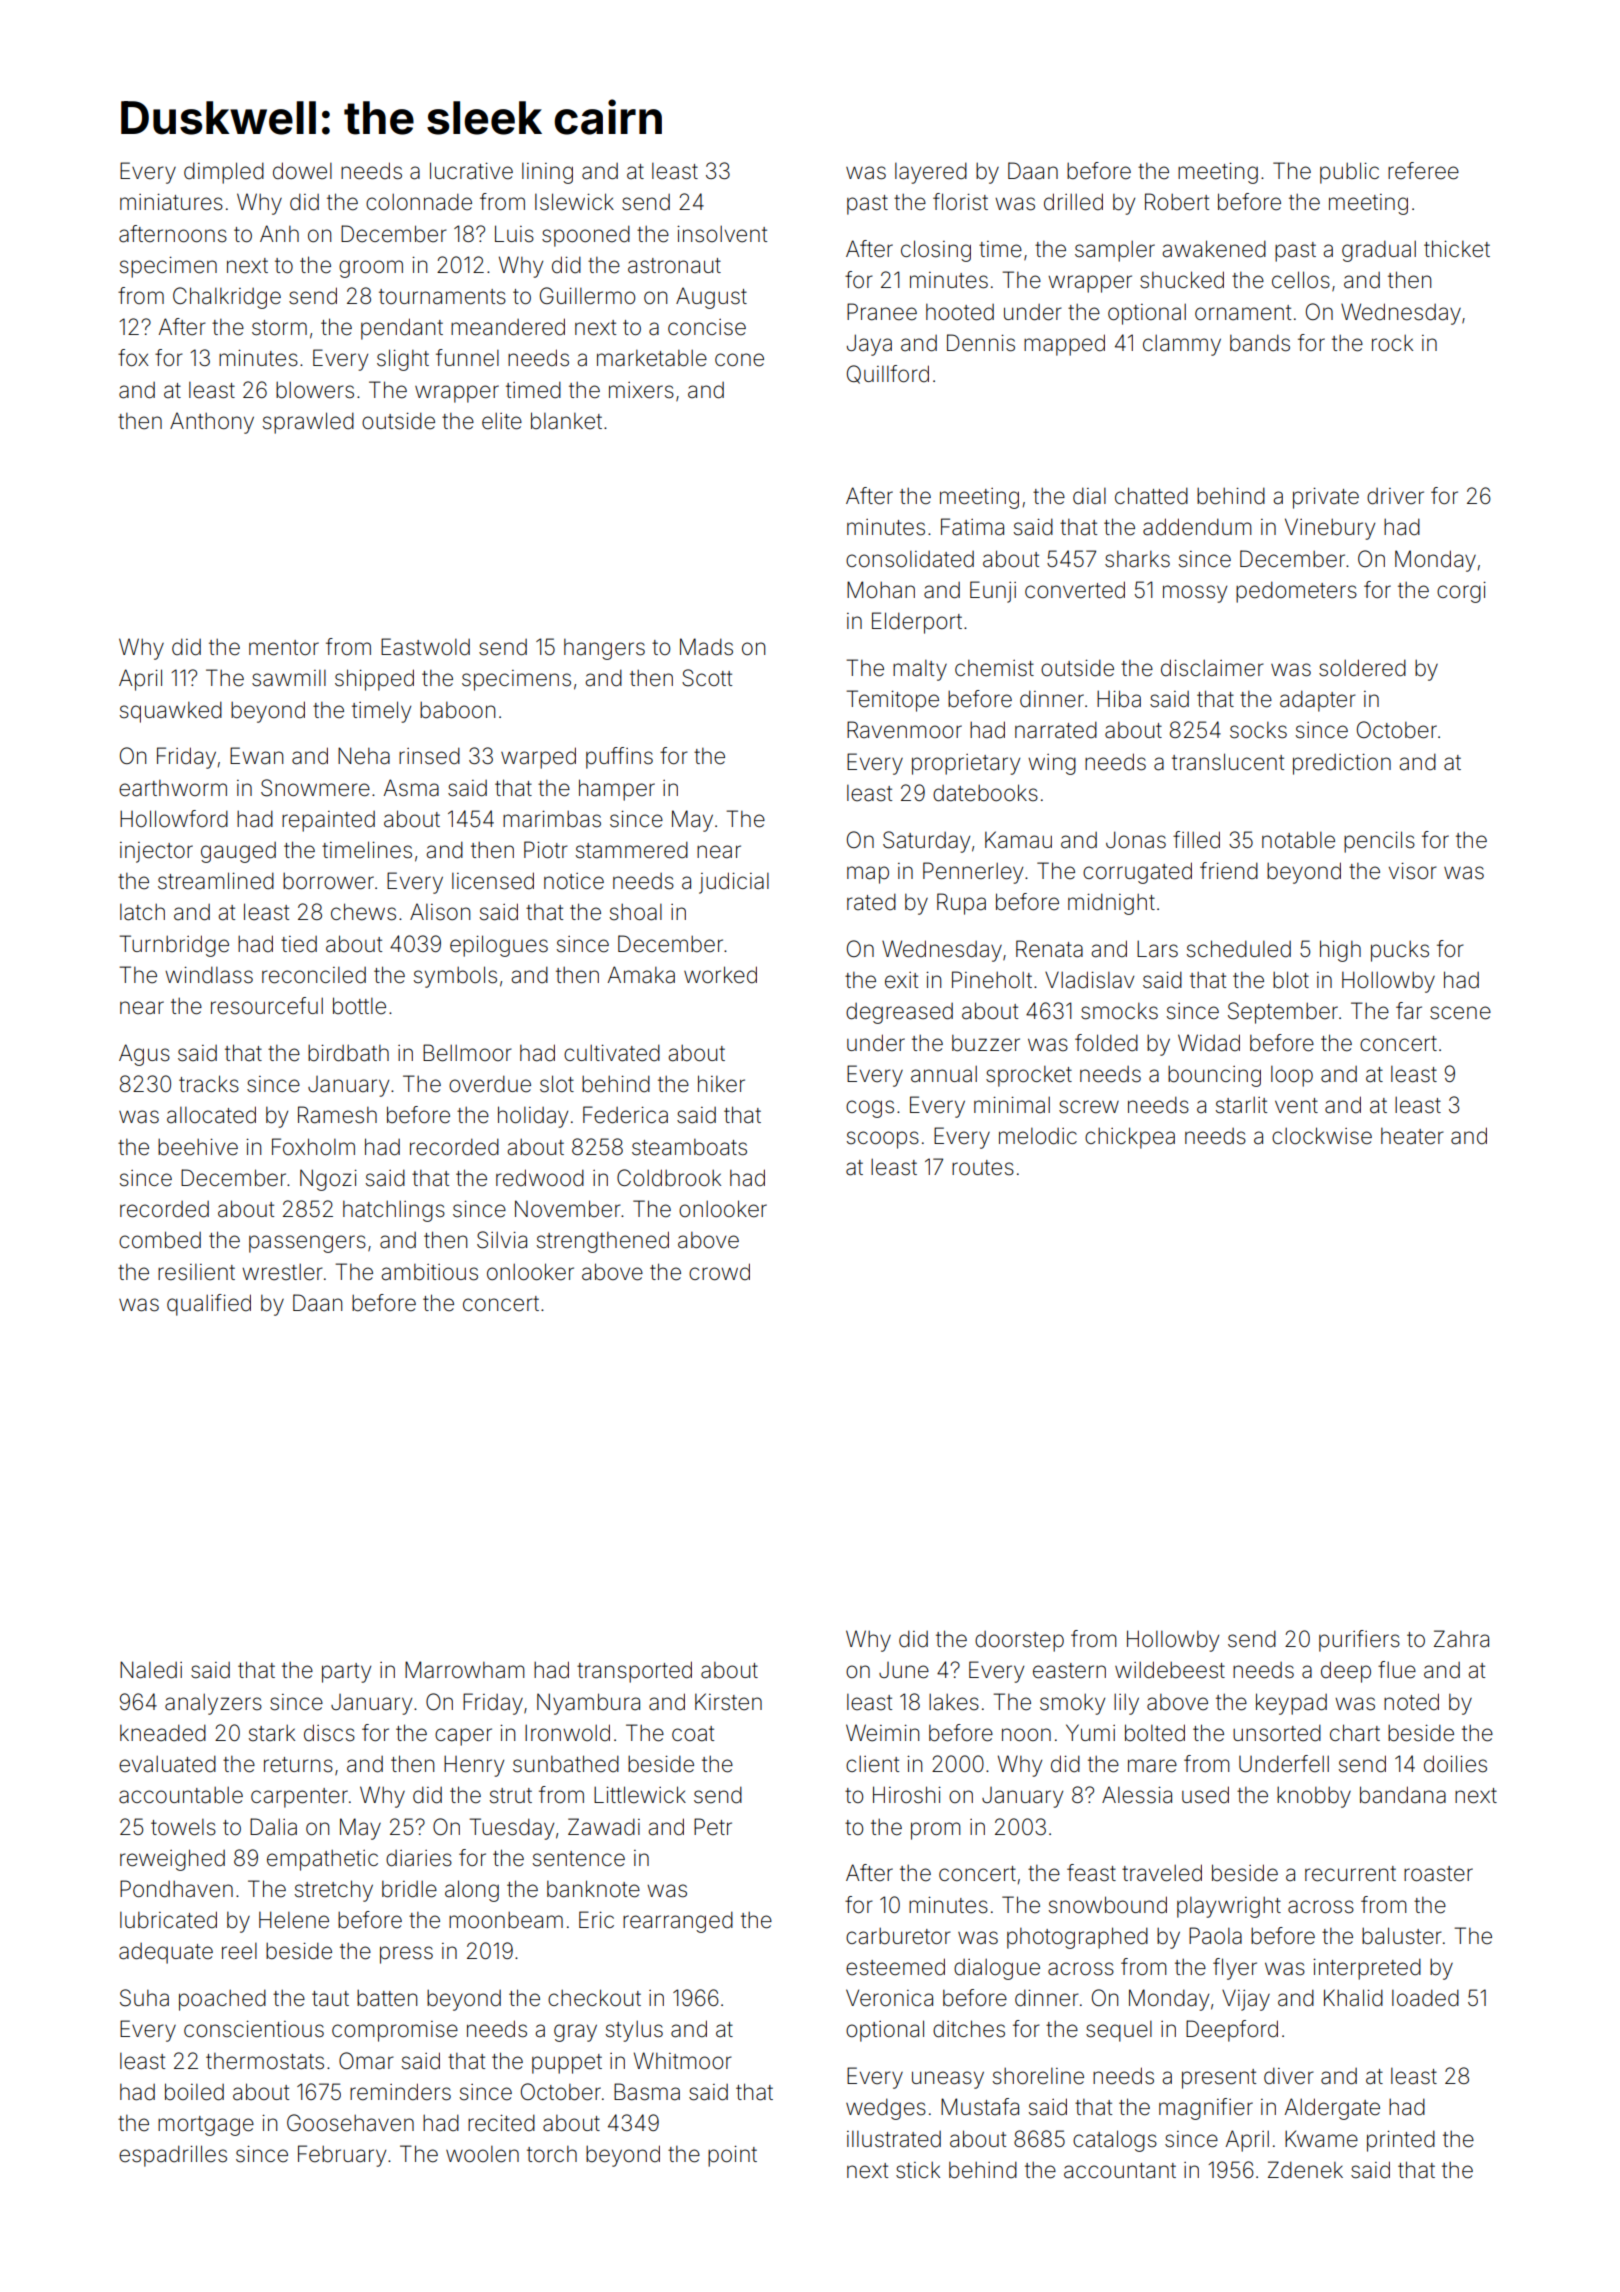 This page has height=2292, width=1620. I want to click on February, so click(342, 2156).
